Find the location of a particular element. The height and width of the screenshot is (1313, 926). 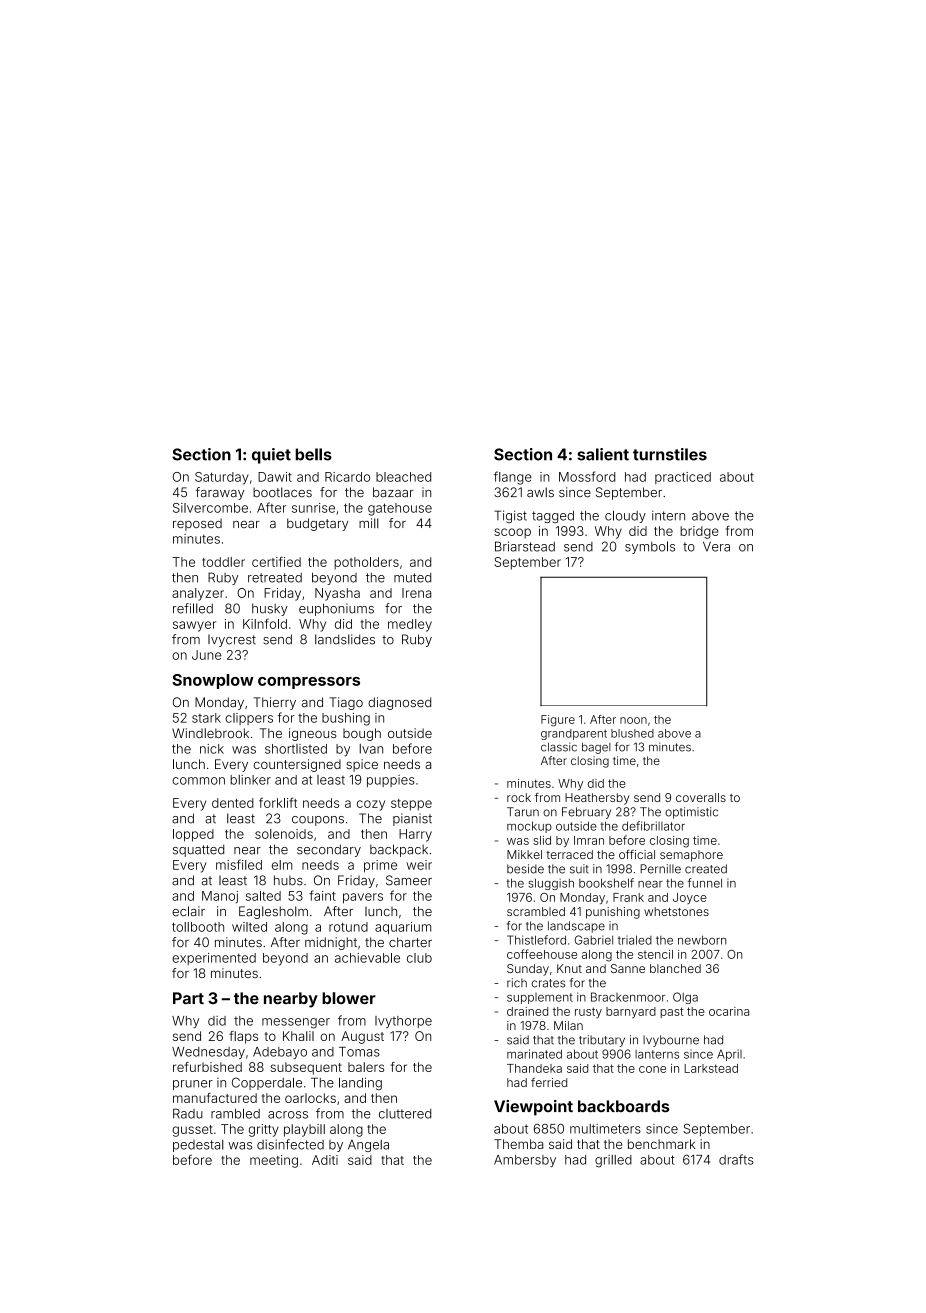

quiet is located at coordinates (271, 456).
